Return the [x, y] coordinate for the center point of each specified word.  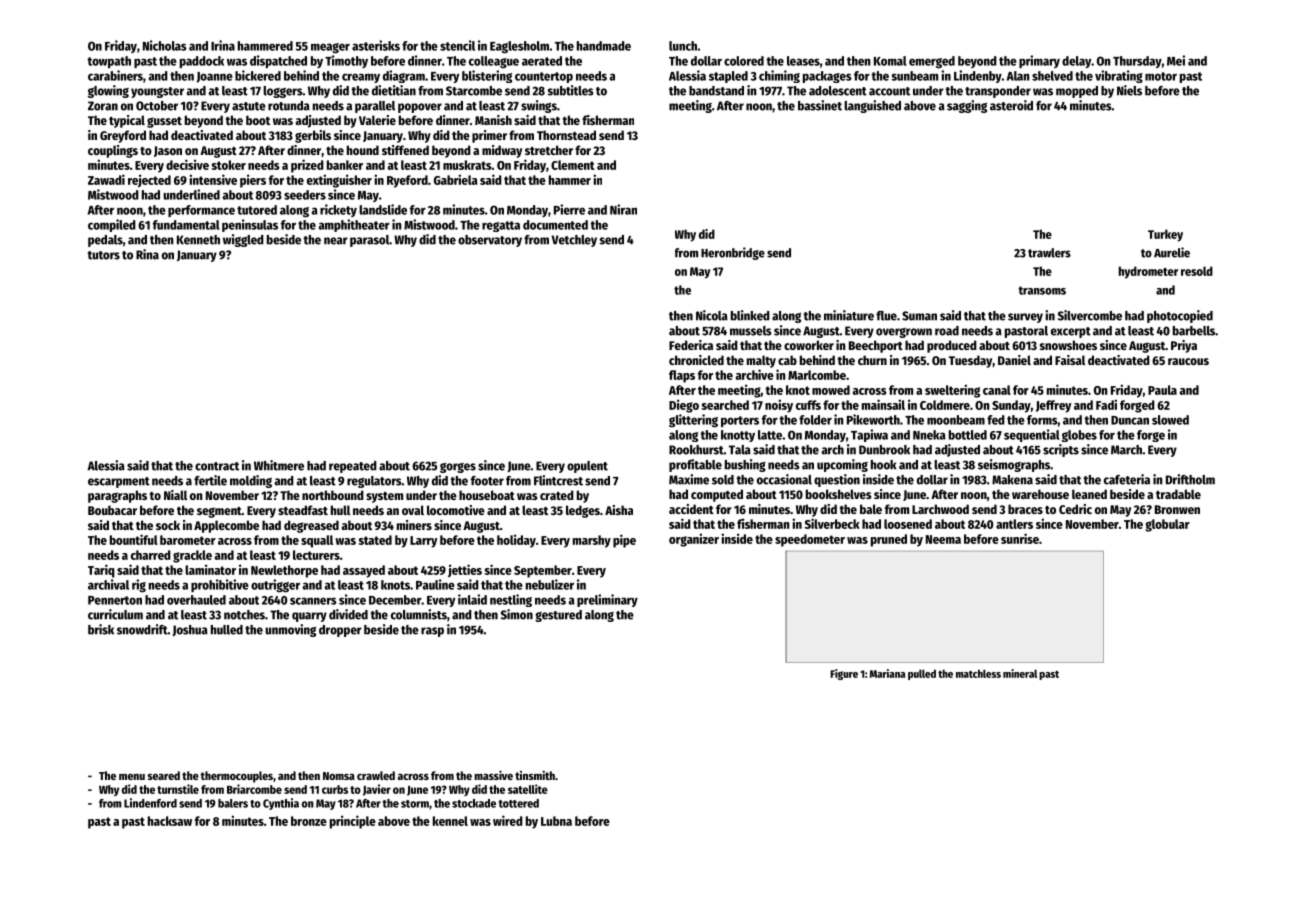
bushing [745, 465]
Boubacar [112, 510]
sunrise [1020, 538]
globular [1167, 525]
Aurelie [1172, 252]
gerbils [313, 136]
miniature [849, 315]
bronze [309, 821]
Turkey [1165, 235]
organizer [694, 540]
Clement [573, 165]
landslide [383, 209]
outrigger [275, 586]
